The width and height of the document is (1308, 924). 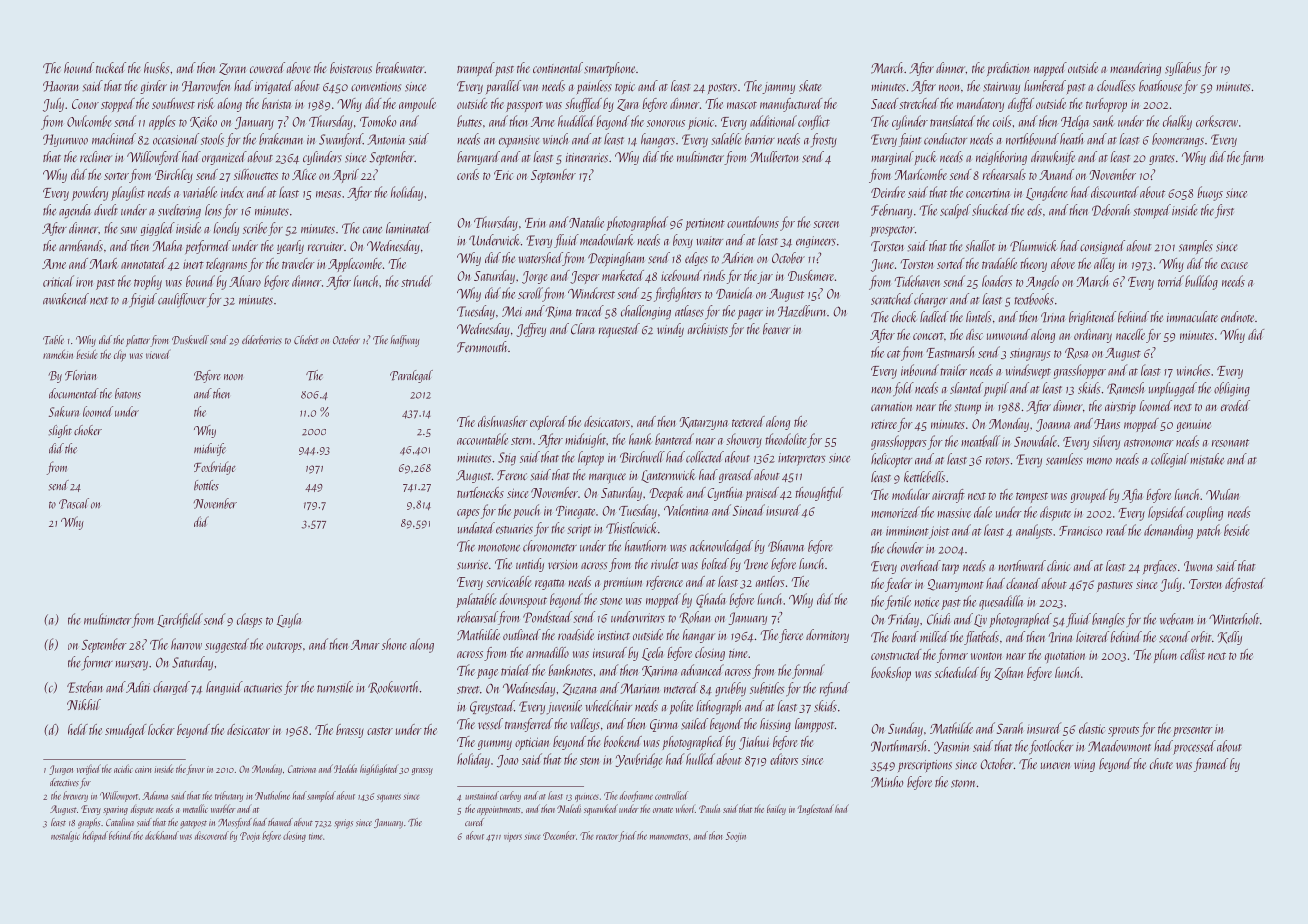 I want to click on explored, so click(x=548, y=423).
